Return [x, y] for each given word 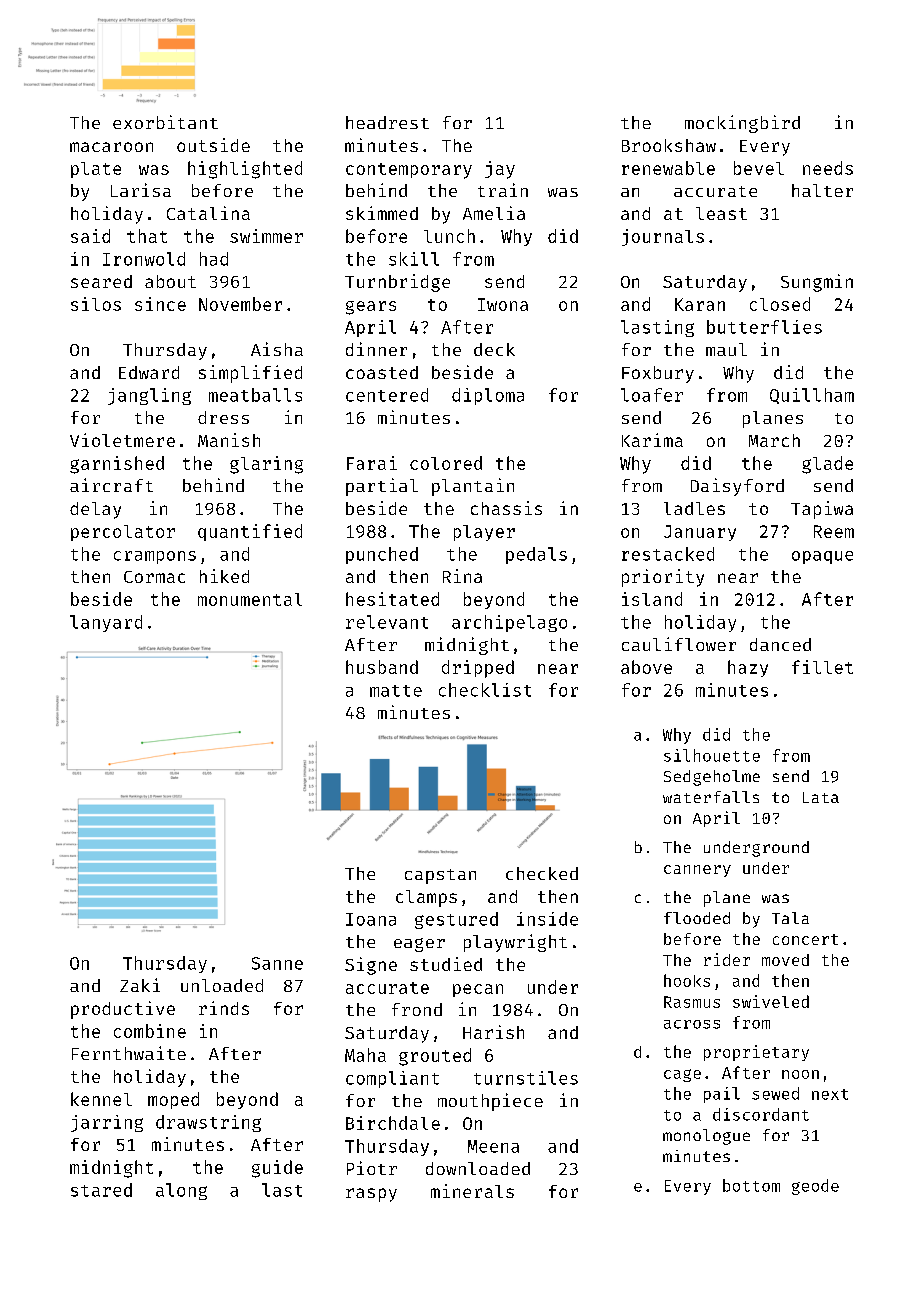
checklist [485, 690]
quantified [250, 532]
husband [382, 667]
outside [213, 145]
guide [277, 1169]
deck [494, 349]
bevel [759, 168]
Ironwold [144, 259]
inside [547, 919]
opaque [822, 557]
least [721, 213]
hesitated [392, 599]
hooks [687, 980]
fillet [822, 667]
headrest [387, 122]
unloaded [222, 985]
